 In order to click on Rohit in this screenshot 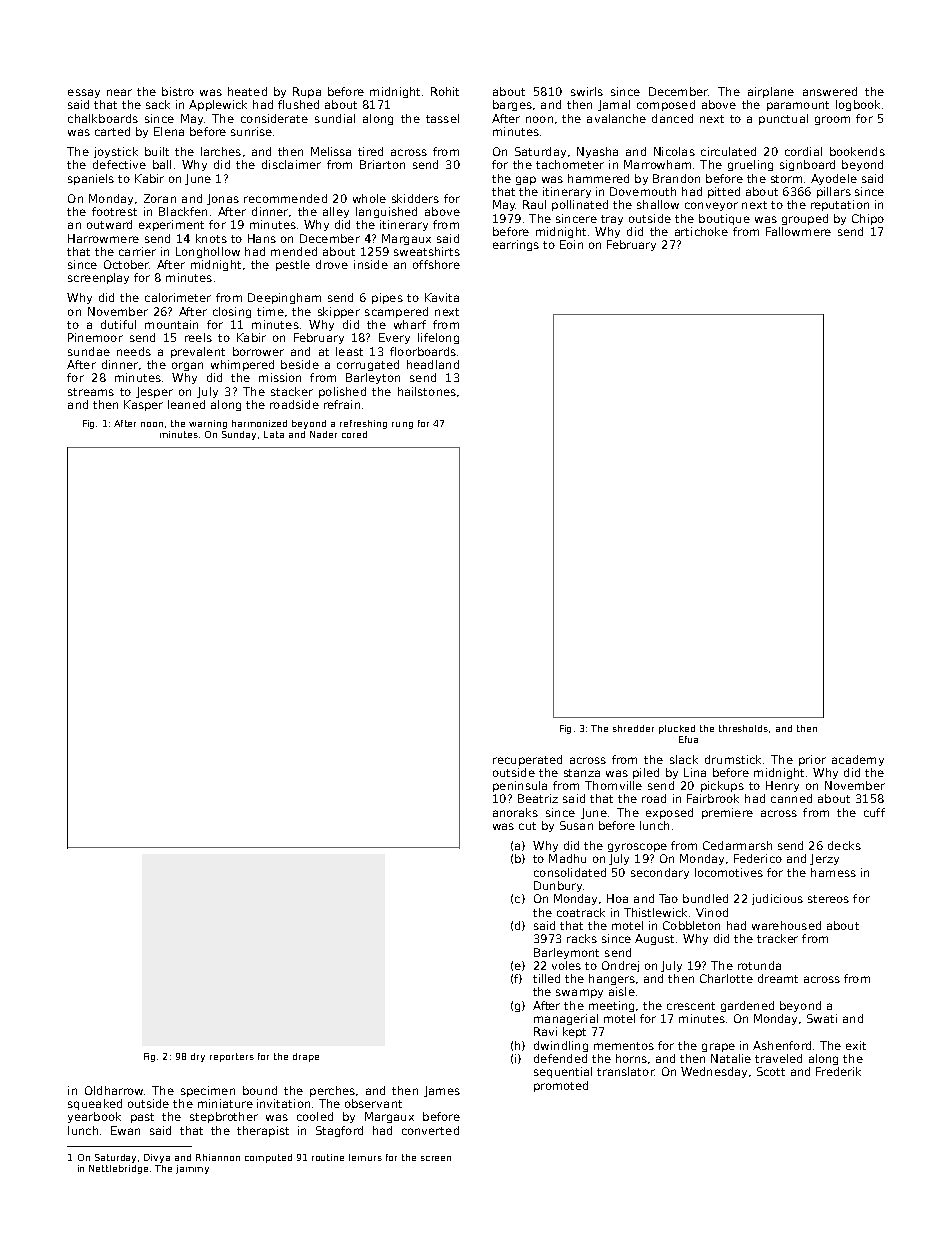, I will do `click(445, 91)`.
